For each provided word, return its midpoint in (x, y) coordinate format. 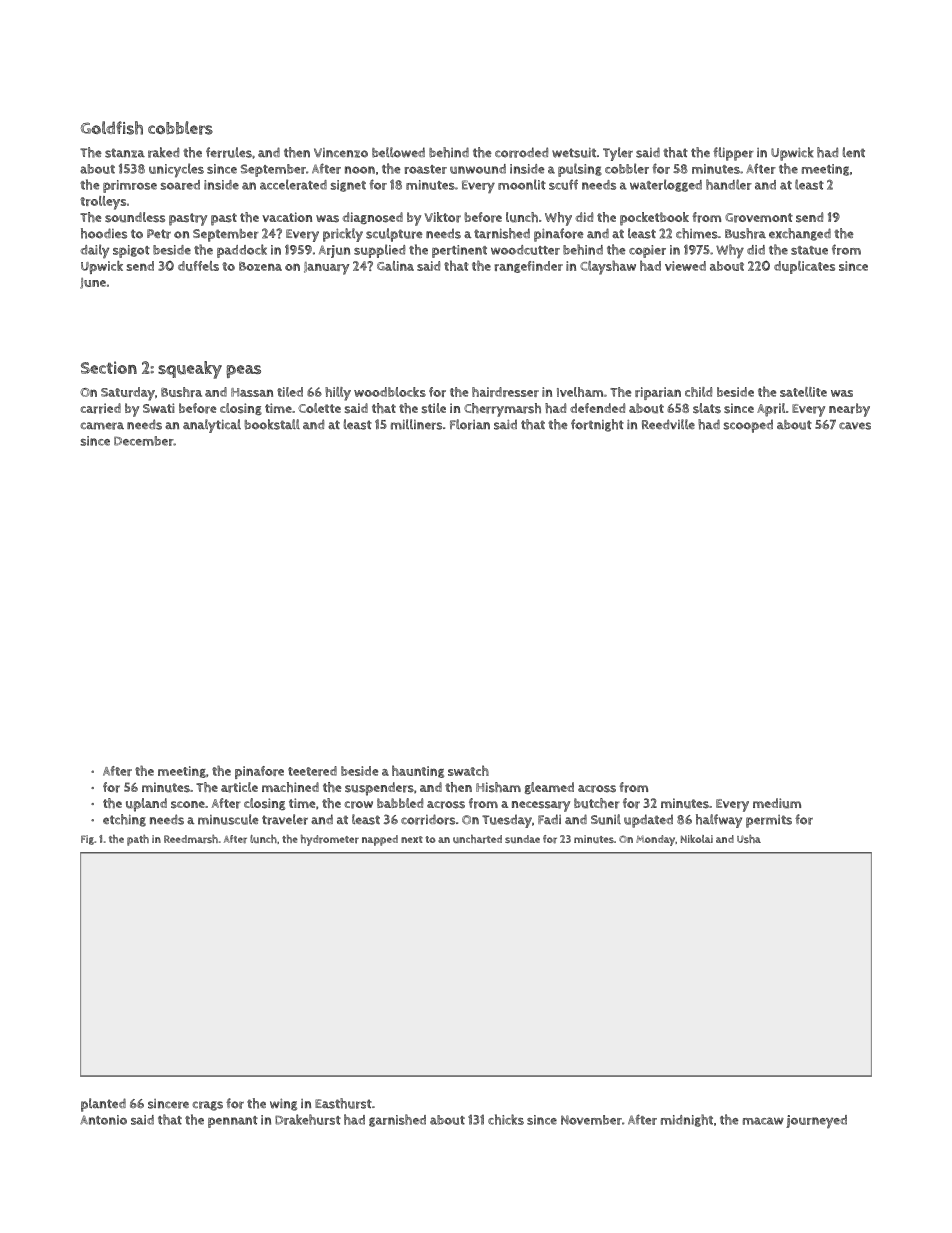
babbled (400, 803)
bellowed (398, 152)
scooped (748, 426)
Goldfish (112, 128)
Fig (87, 840)
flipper (733, 154)
